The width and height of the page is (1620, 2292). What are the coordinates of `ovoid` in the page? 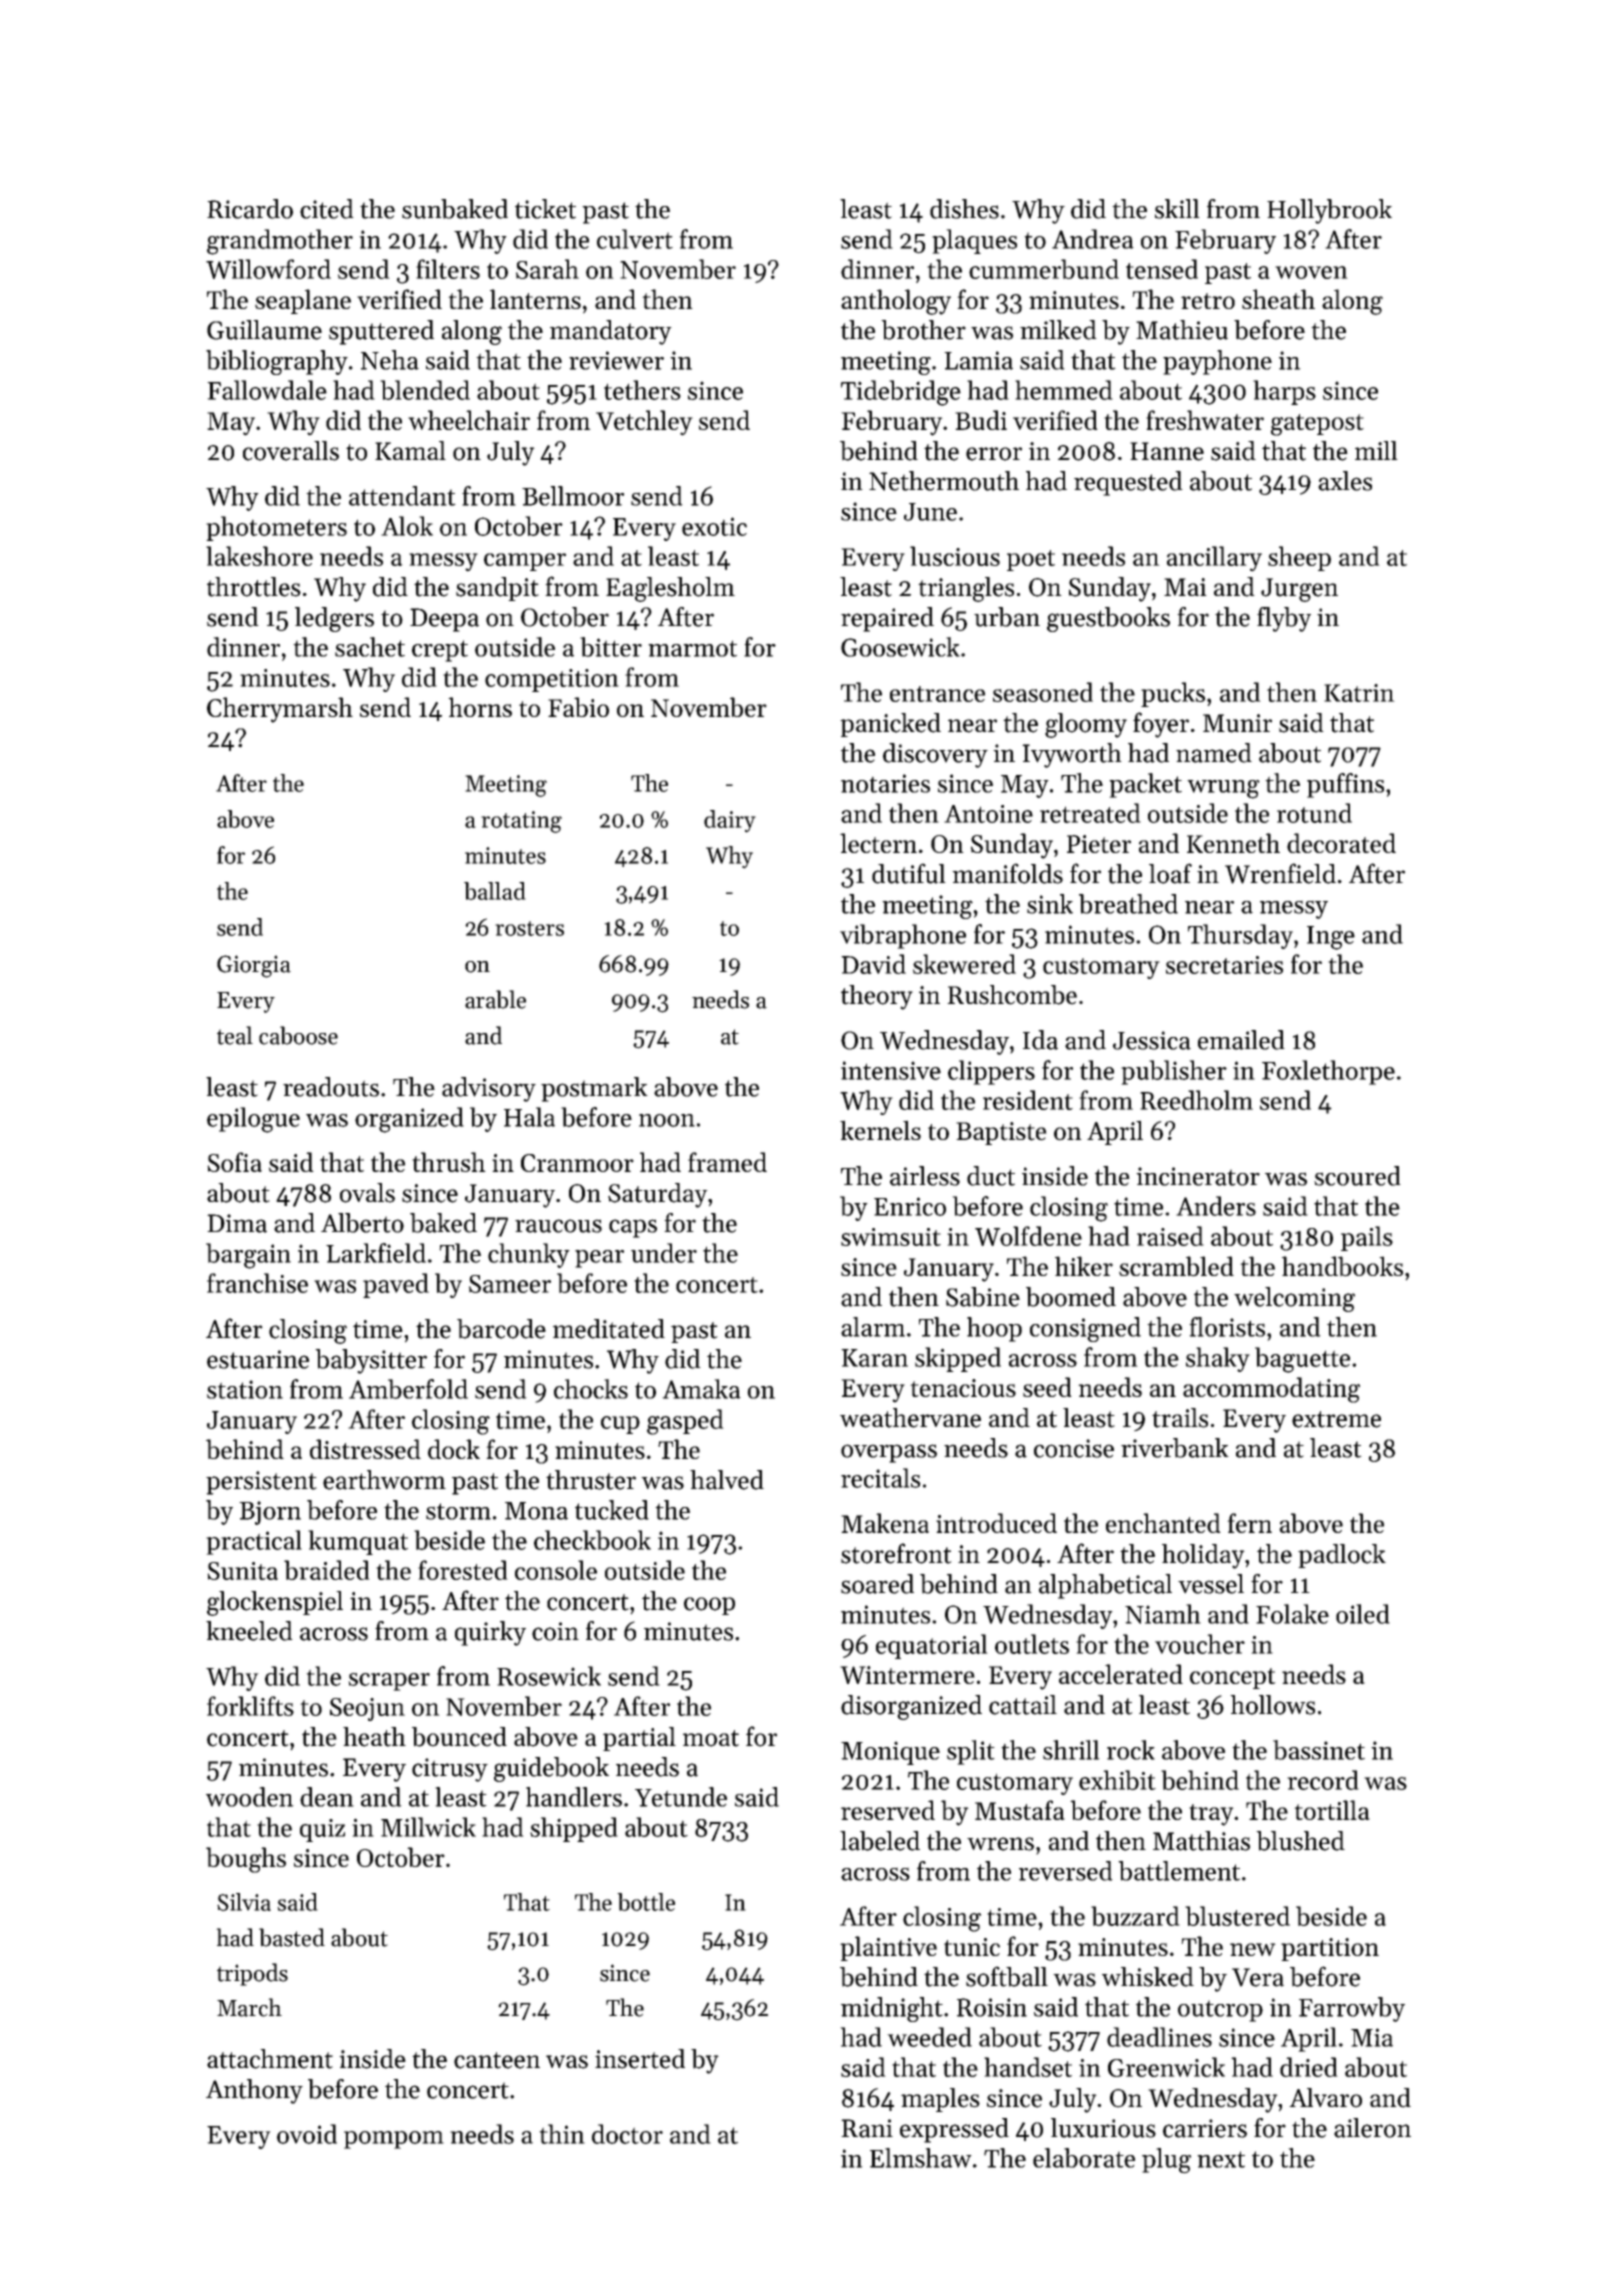 It's located at (307, 2134).
